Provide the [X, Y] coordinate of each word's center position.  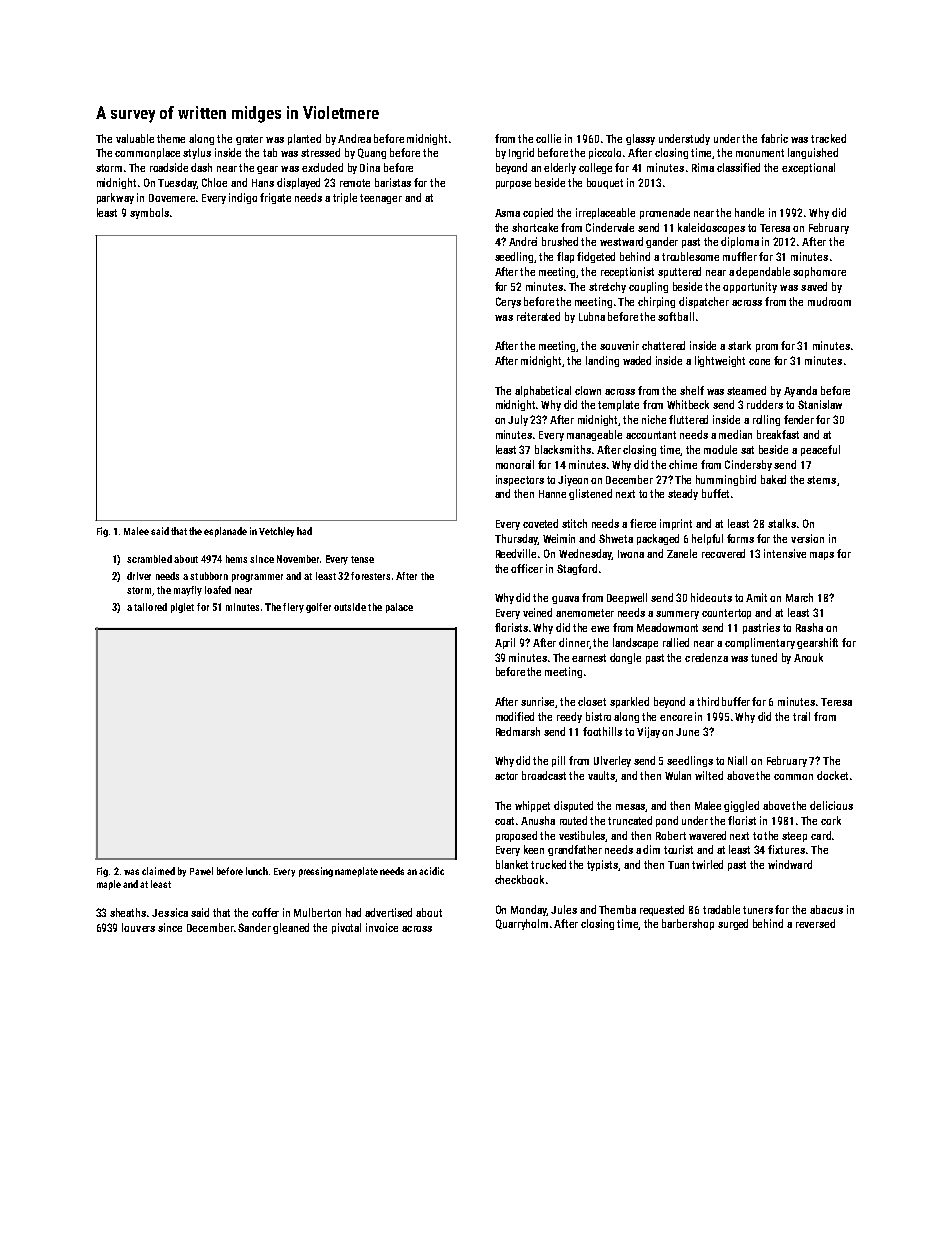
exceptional [808, 168]
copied [538, 213]
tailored [150, 607]
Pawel [201, 871]
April [505, 643]
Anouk [808, 657]
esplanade [225, 532]
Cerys [508, 302]
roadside [169, 167]
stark [739, 345]
